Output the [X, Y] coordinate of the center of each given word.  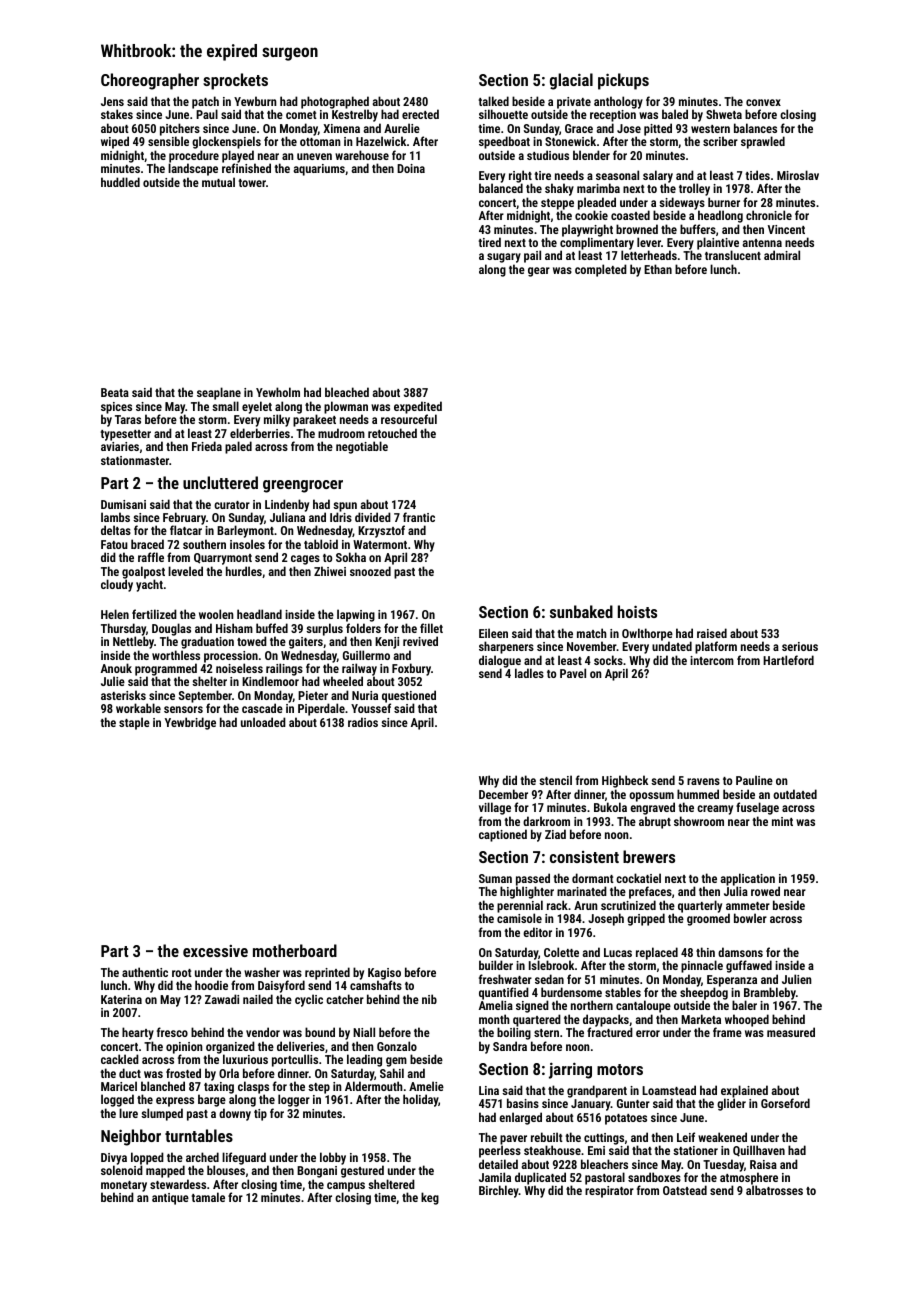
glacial [571, 81]
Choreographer [150, 81]
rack [557, 905]
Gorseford [785, 1103]
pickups [623, 81]
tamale [208, 1197]
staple [134, 723]
